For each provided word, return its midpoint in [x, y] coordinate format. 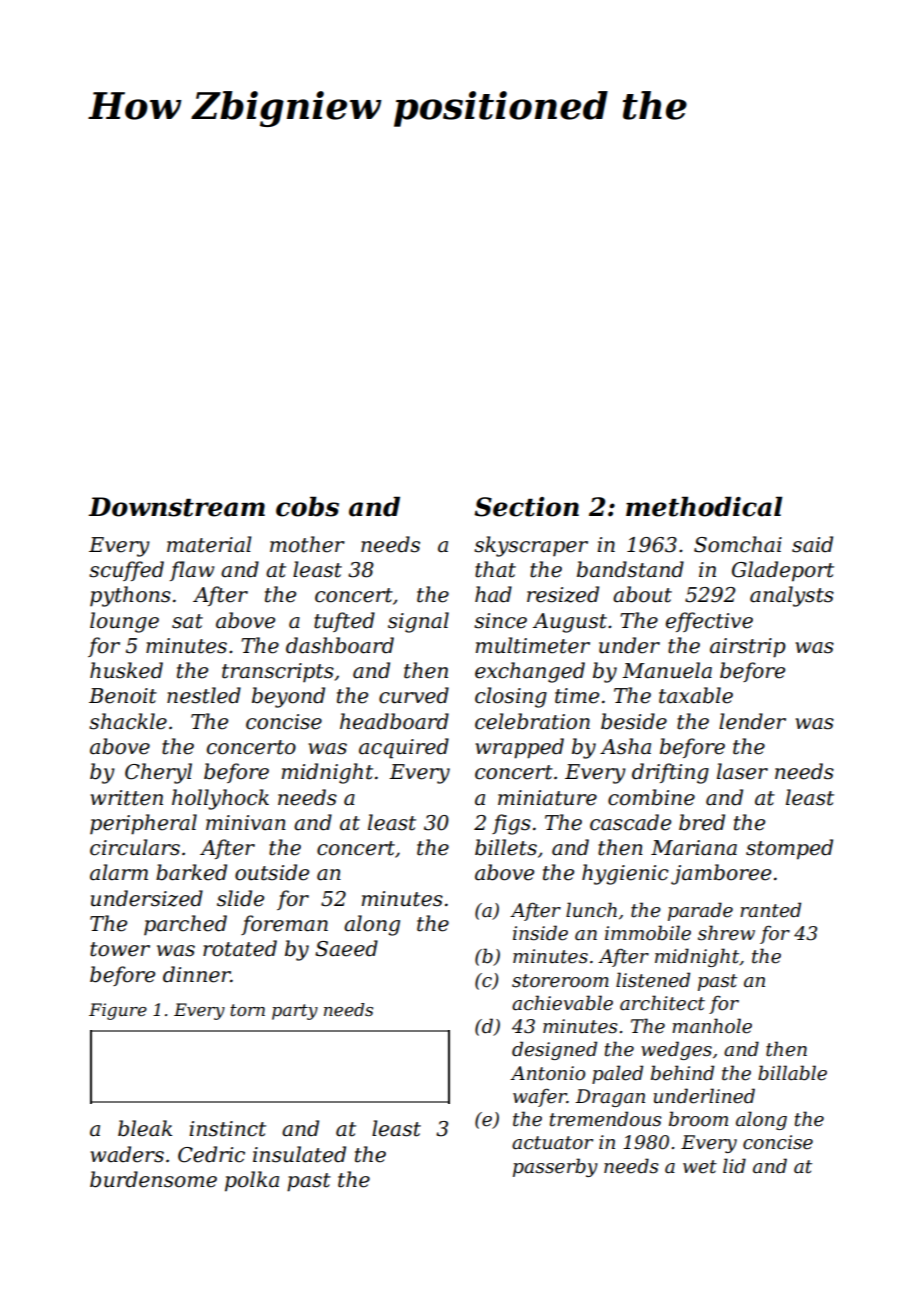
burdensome [153, 1179]
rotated [240, 948]
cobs [307, 506]
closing [511, 697]
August [570, 623]
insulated [299, 1154]
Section [526, 507]
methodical [704, 506]
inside [540, 933]
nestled [204, 695]
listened [653, 980]
